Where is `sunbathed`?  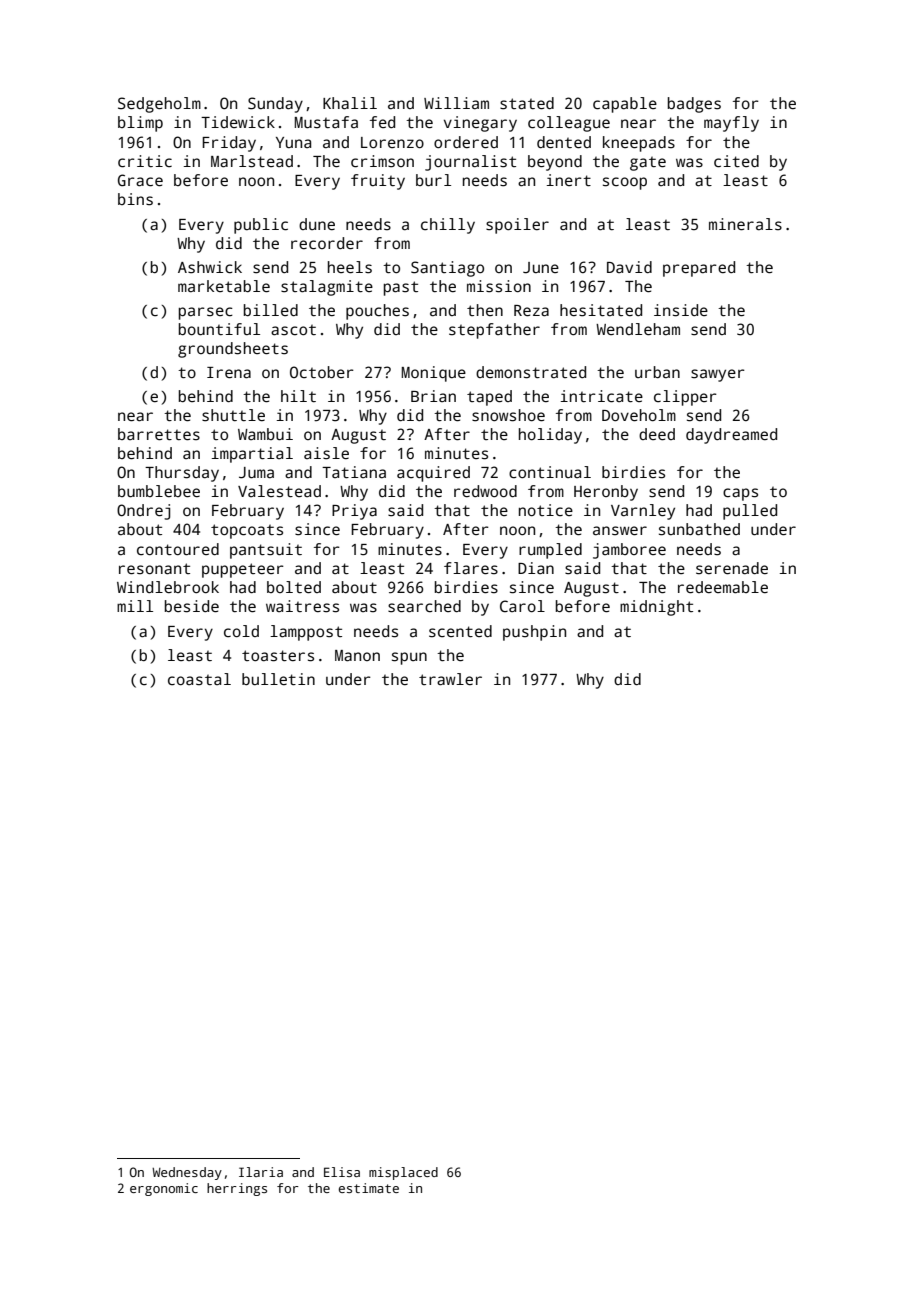 sunbathed is located at coordinates (699, 529).
